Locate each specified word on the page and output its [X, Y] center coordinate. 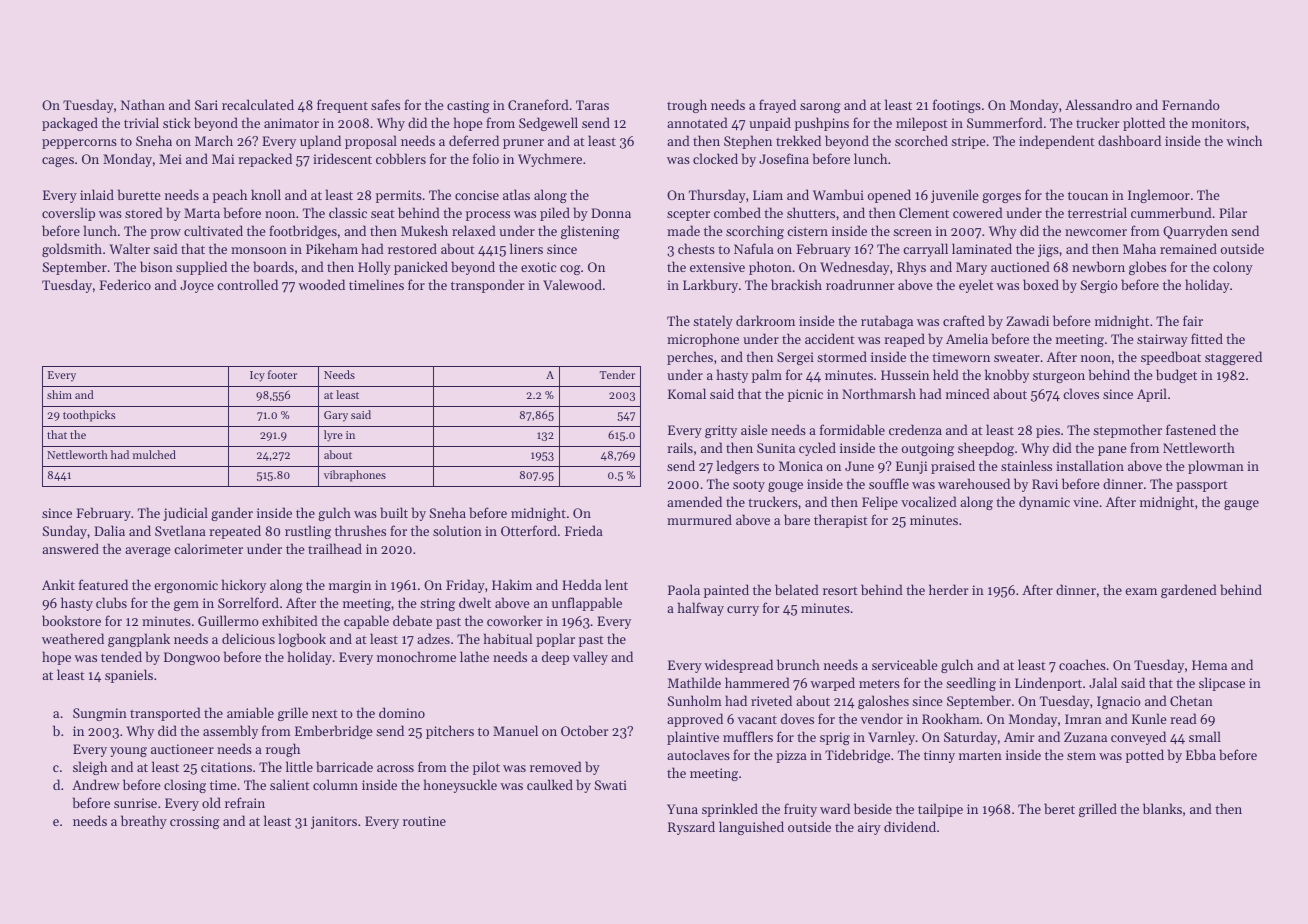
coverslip [68, 214]
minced [968, 393]
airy [869, 828]
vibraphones [355, 476]
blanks [1162, 808]
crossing [195, 822]
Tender [617, 374]
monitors [1219, 123]
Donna [611, 213]
